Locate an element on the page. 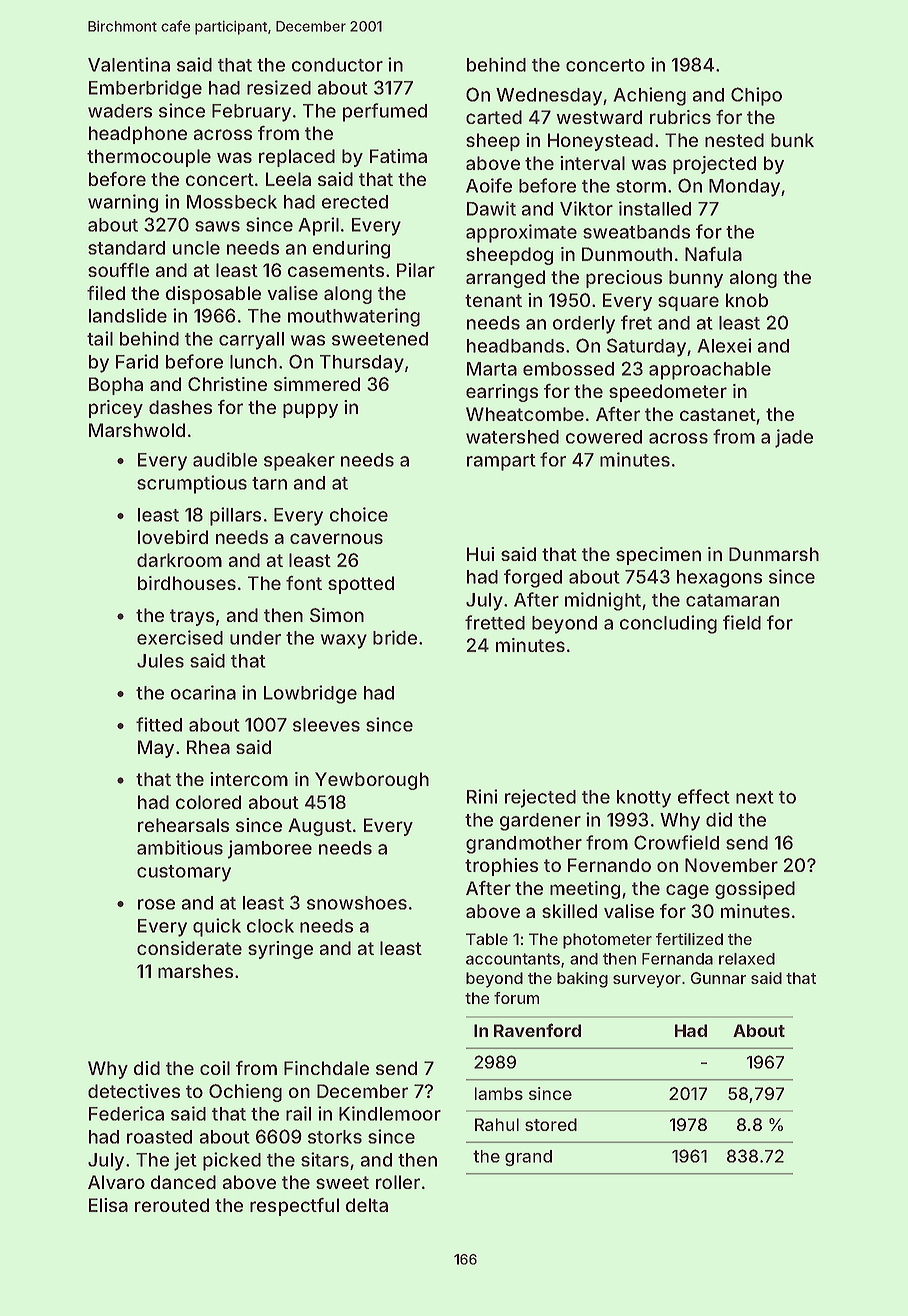 Image resolution: width=908 pixels, height=1316 pixels. Elisa is located at coordinates (108, 1205).
